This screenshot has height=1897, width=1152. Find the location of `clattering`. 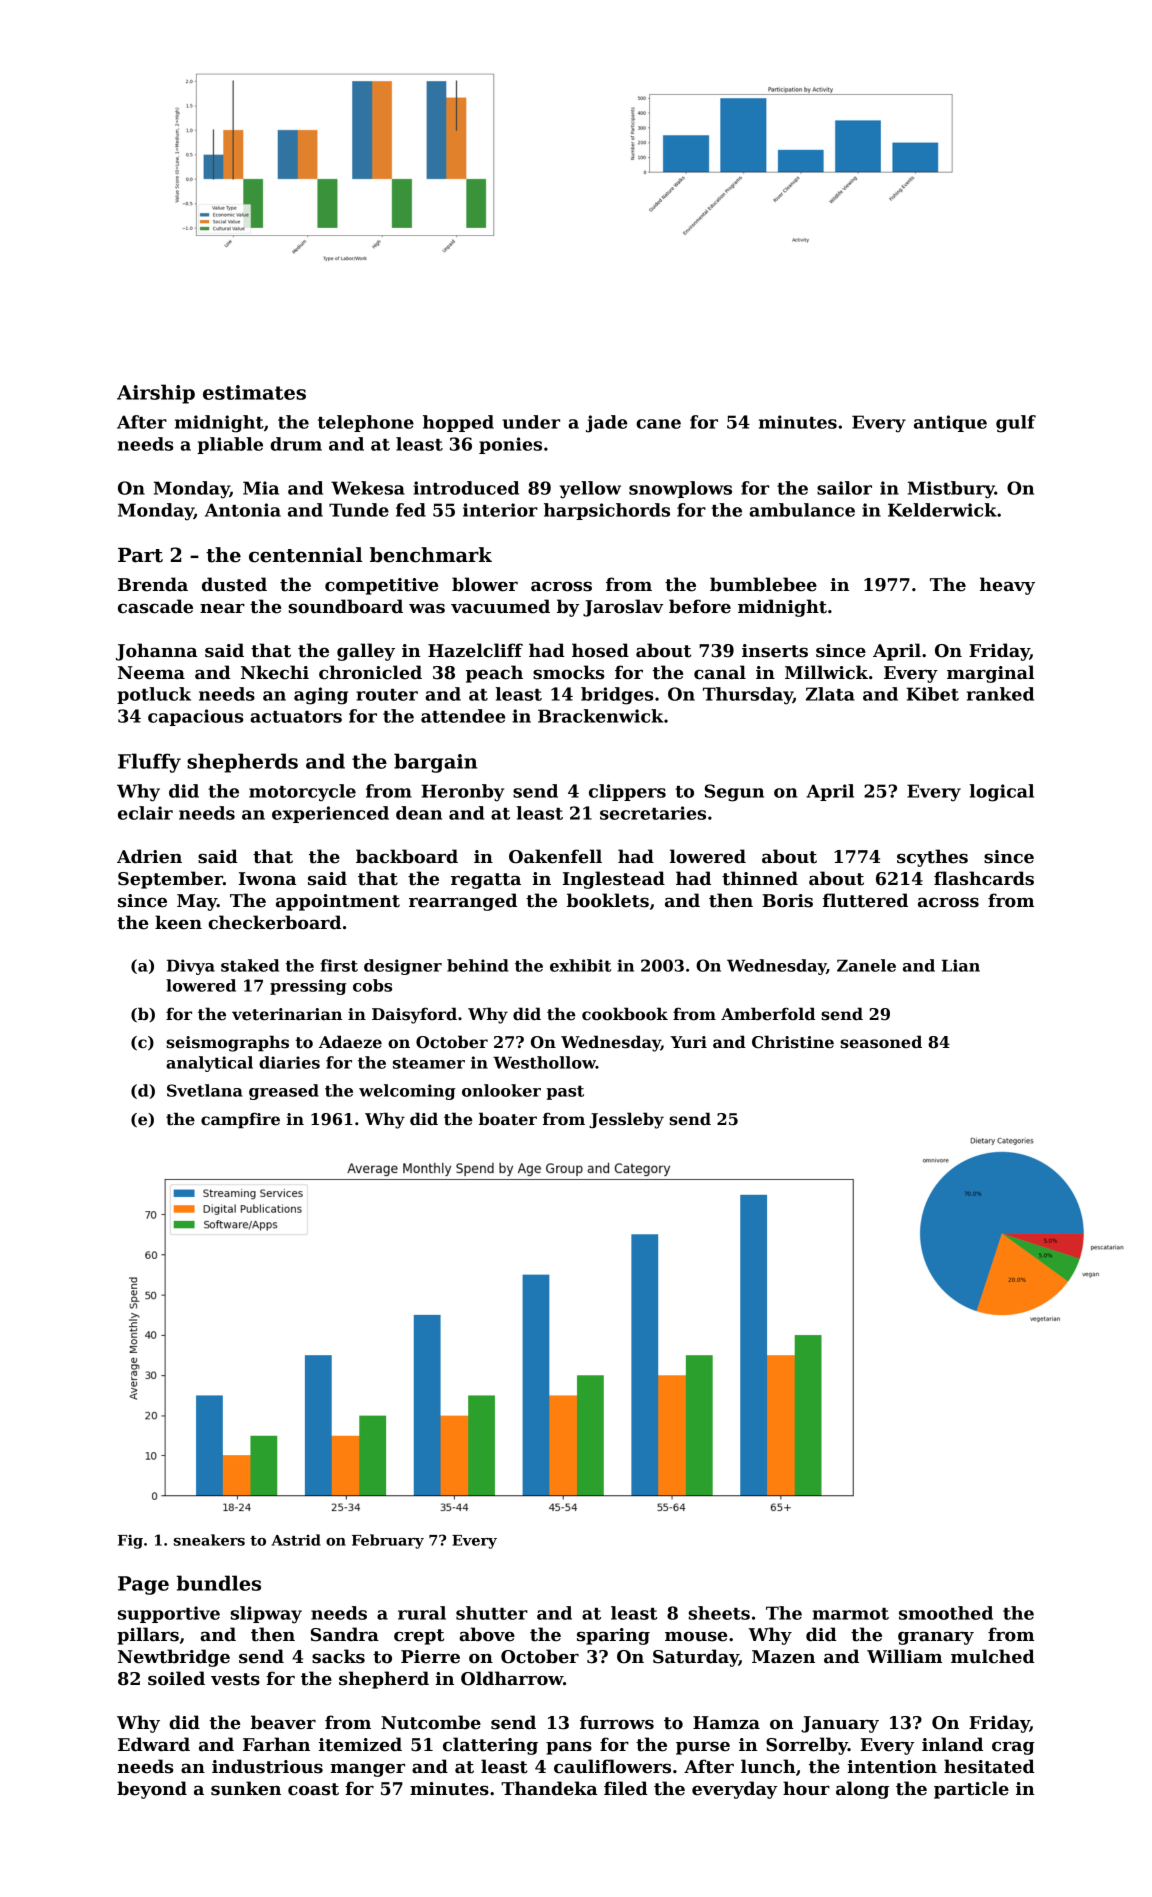

clattering is located at coordinates (490, 1746).
